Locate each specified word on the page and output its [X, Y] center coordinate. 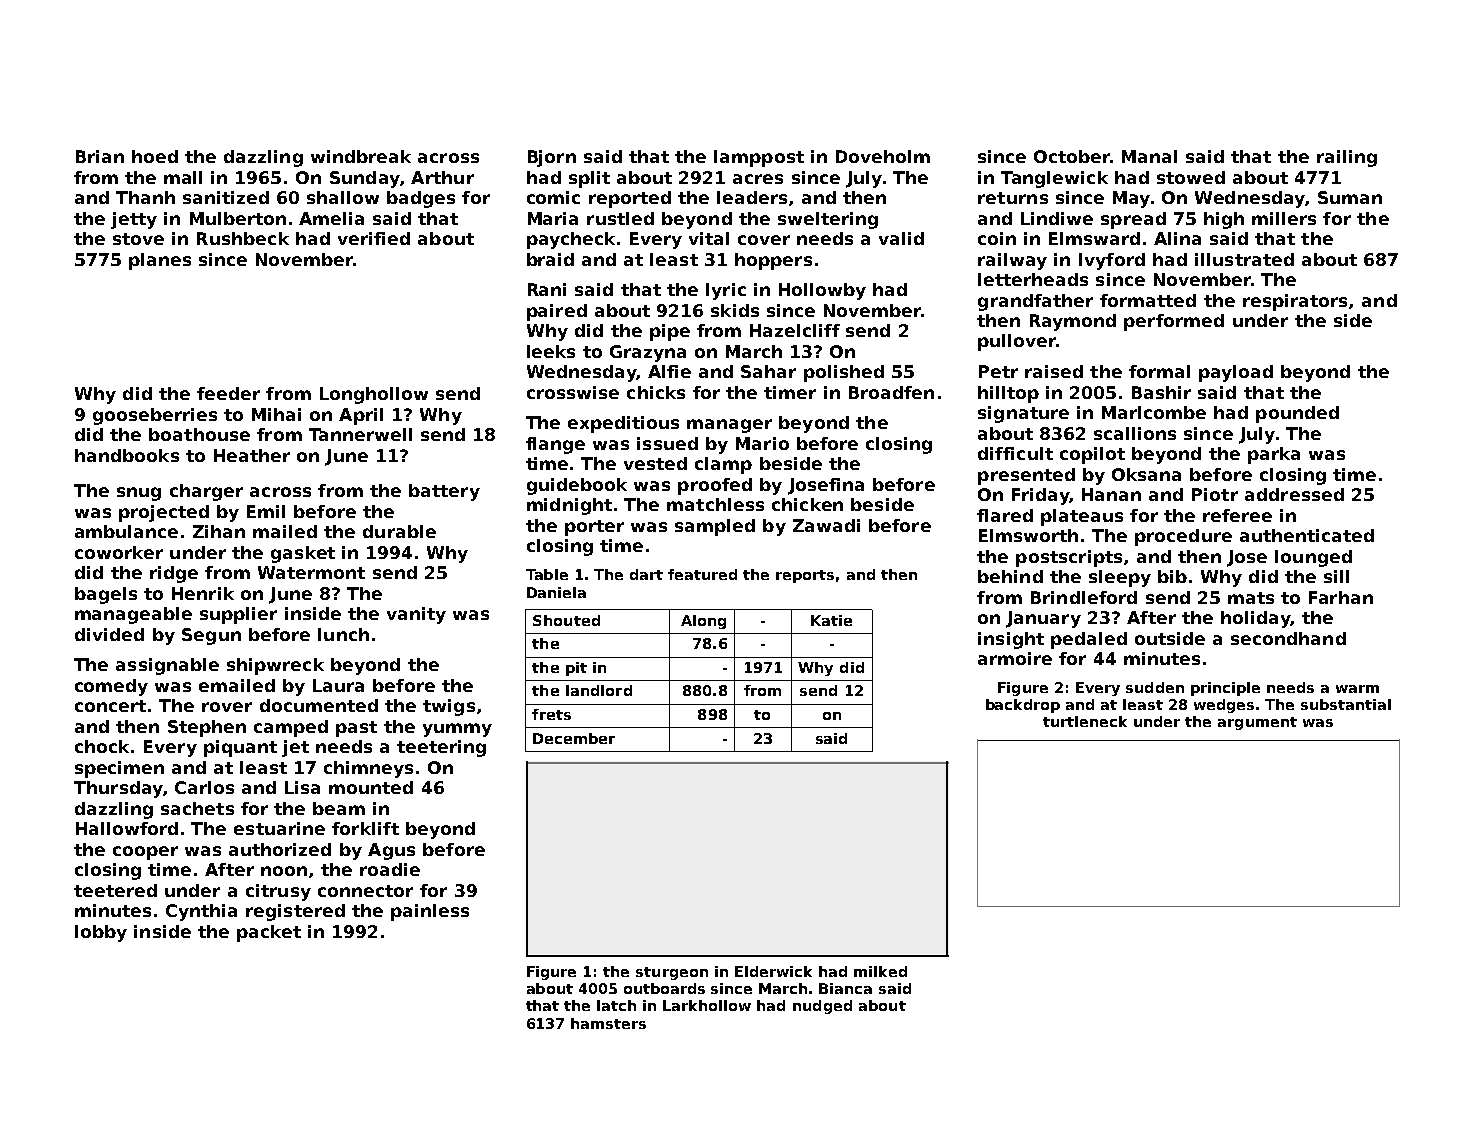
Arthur [442, 177]
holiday [1255, 619]
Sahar [768, 371]
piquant [240, 748]
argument [1257, 723]
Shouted [566, 620]
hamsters [608, 1023]
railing [1347, 158]
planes [160, 261]
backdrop [1023, 706]
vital [709, 238]
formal [1159, 371]
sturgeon [672, 973]
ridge [174, 574]
